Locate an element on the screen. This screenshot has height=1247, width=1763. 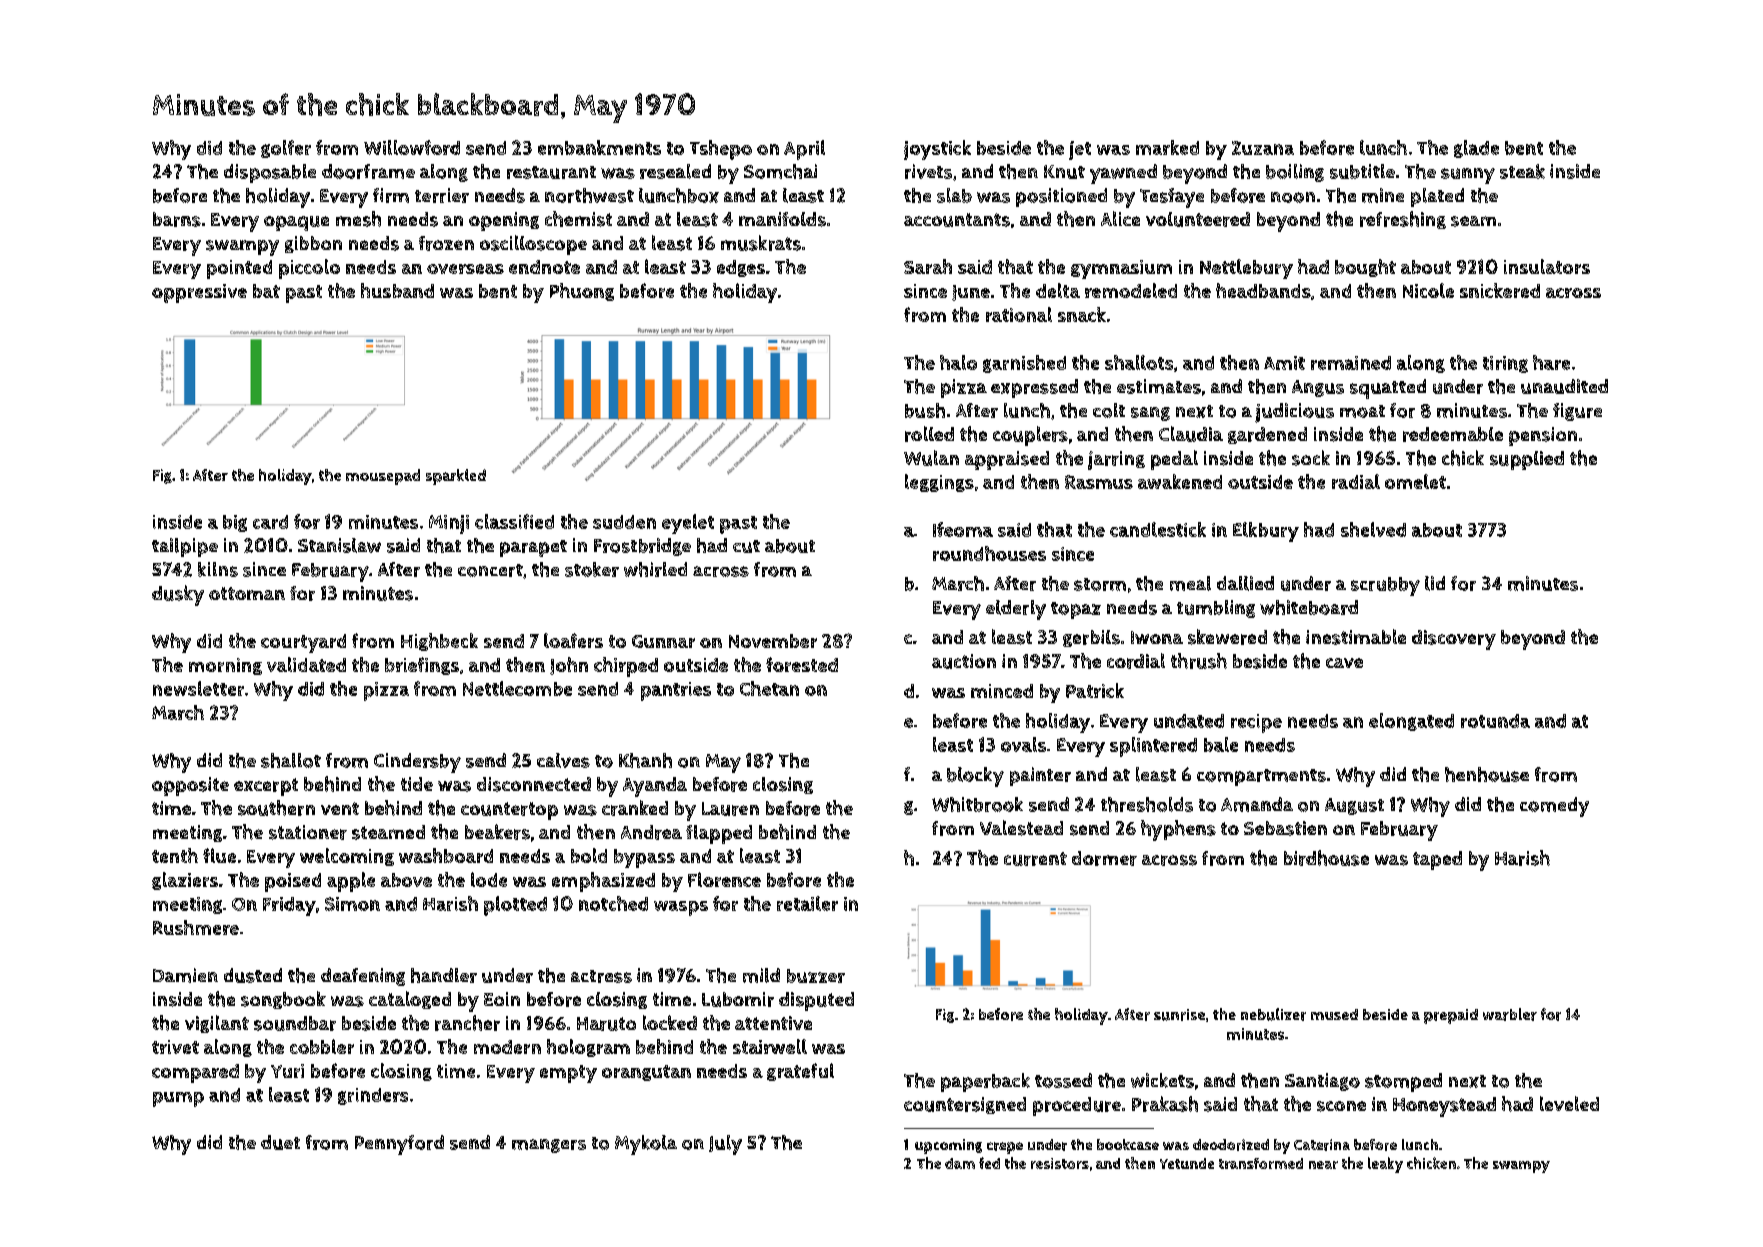
attentive is located at coordinates (773, 1023).
